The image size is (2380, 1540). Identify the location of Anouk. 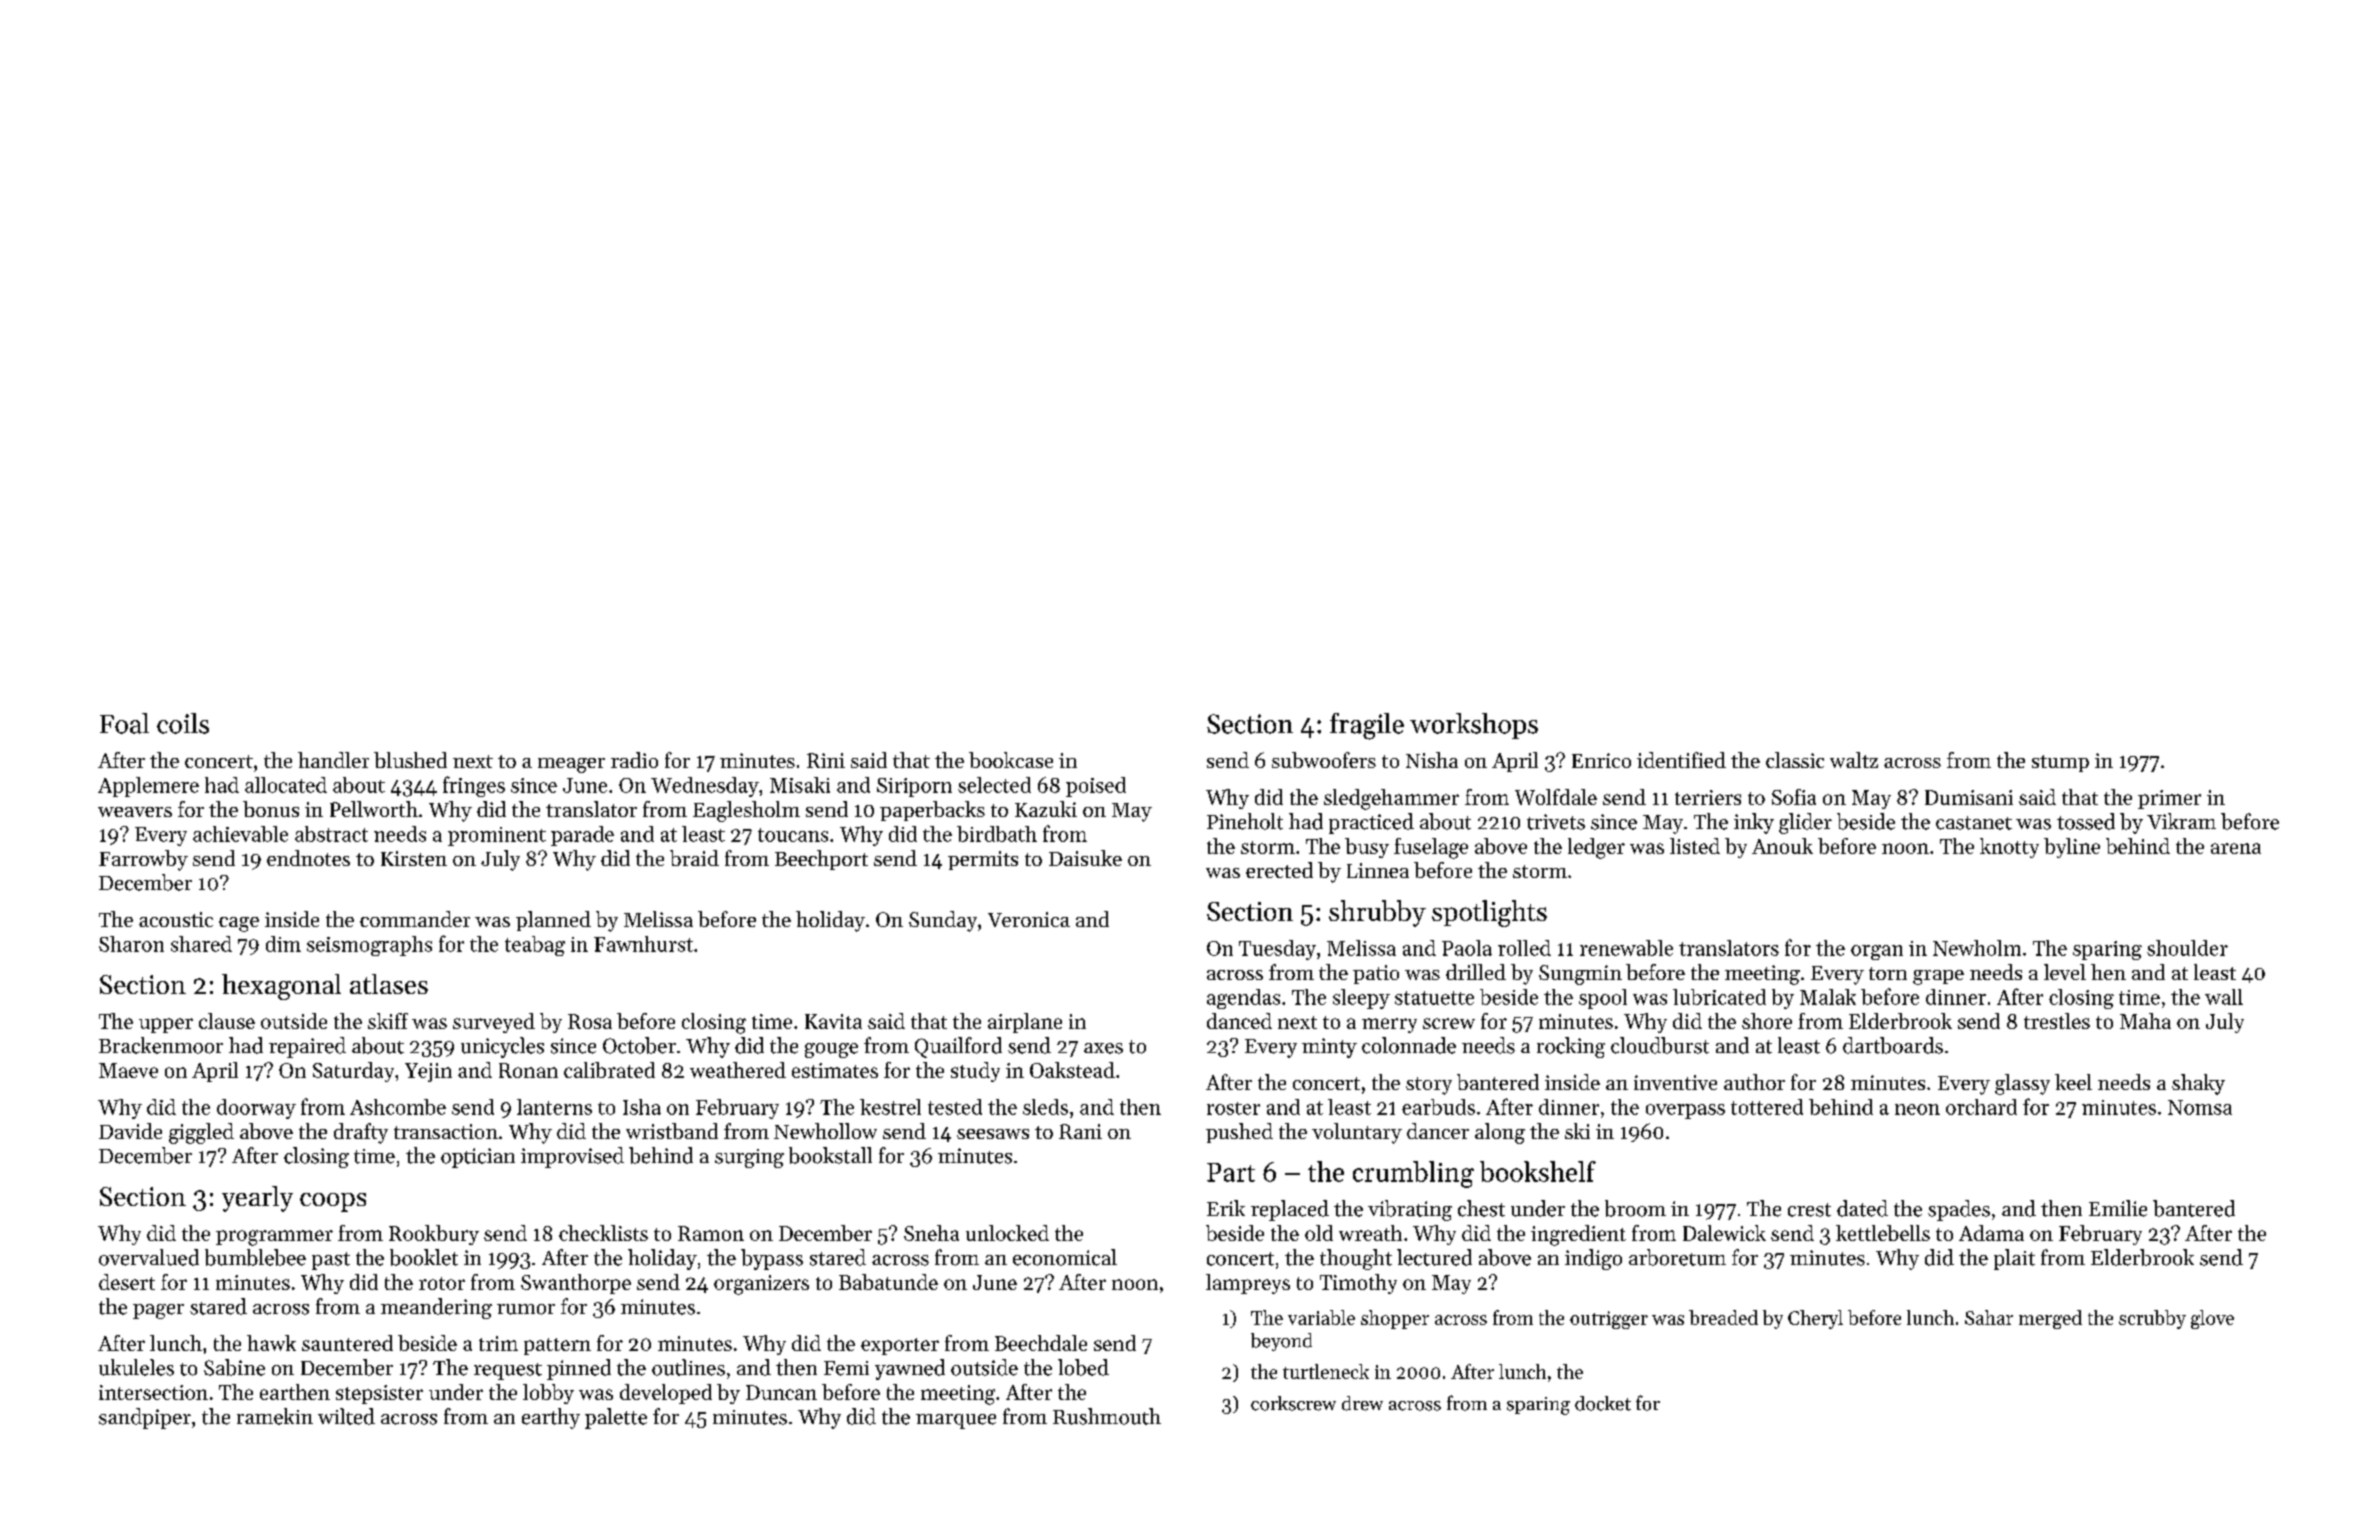
(1782, 846).
